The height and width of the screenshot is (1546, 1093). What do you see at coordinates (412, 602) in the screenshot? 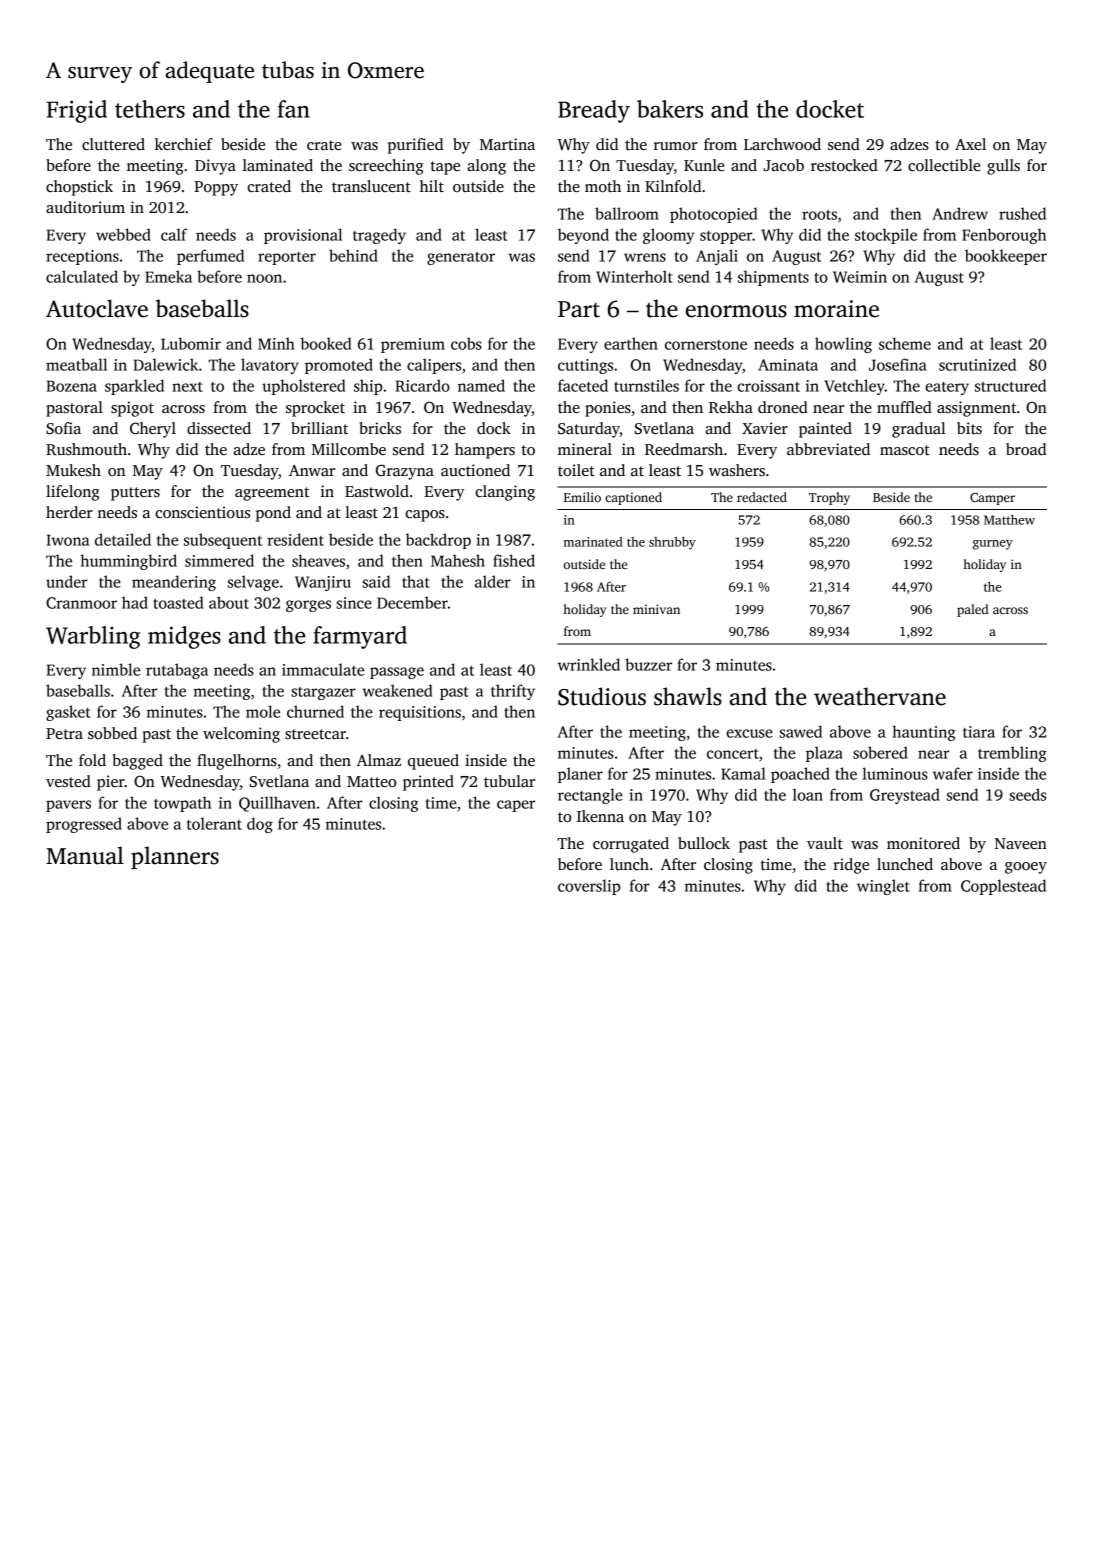
I see `December` at bounding box center [412, 602].
